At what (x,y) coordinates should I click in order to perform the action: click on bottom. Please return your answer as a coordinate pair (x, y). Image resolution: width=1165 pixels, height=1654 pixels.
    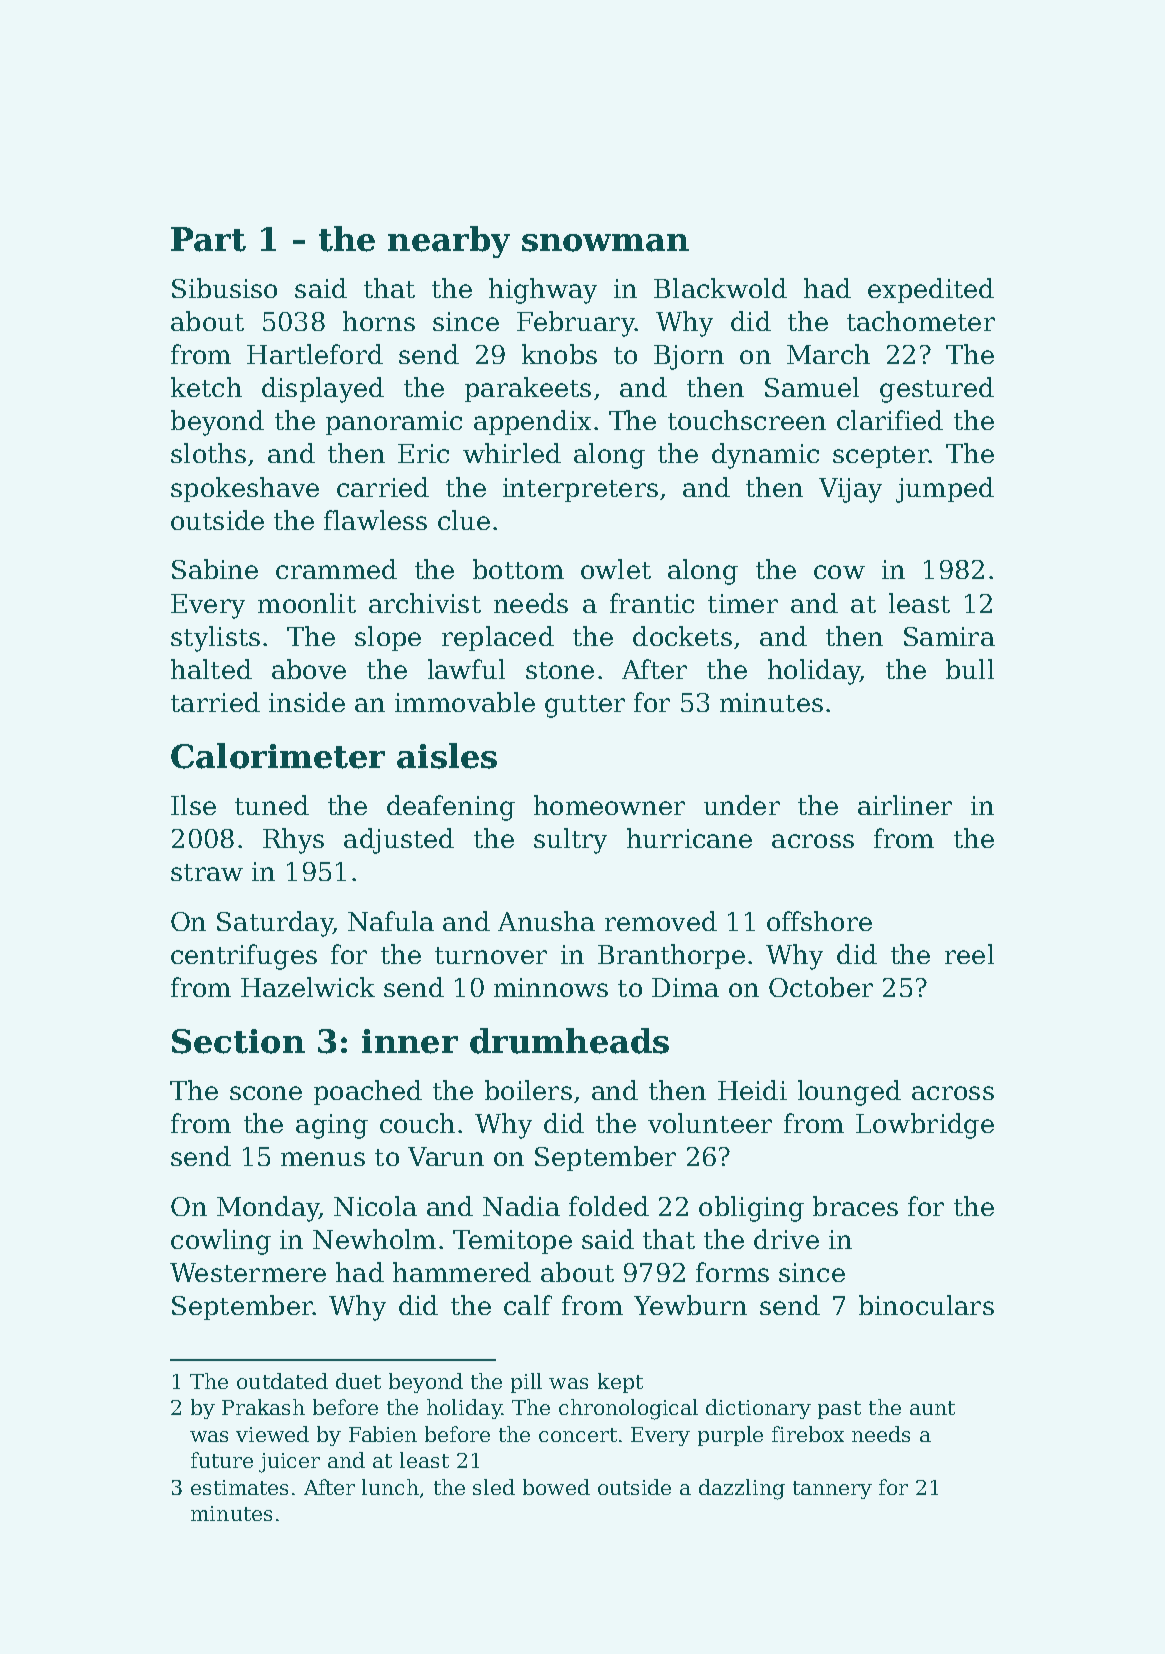
    Looking at the image, I should click on (518, 569).
